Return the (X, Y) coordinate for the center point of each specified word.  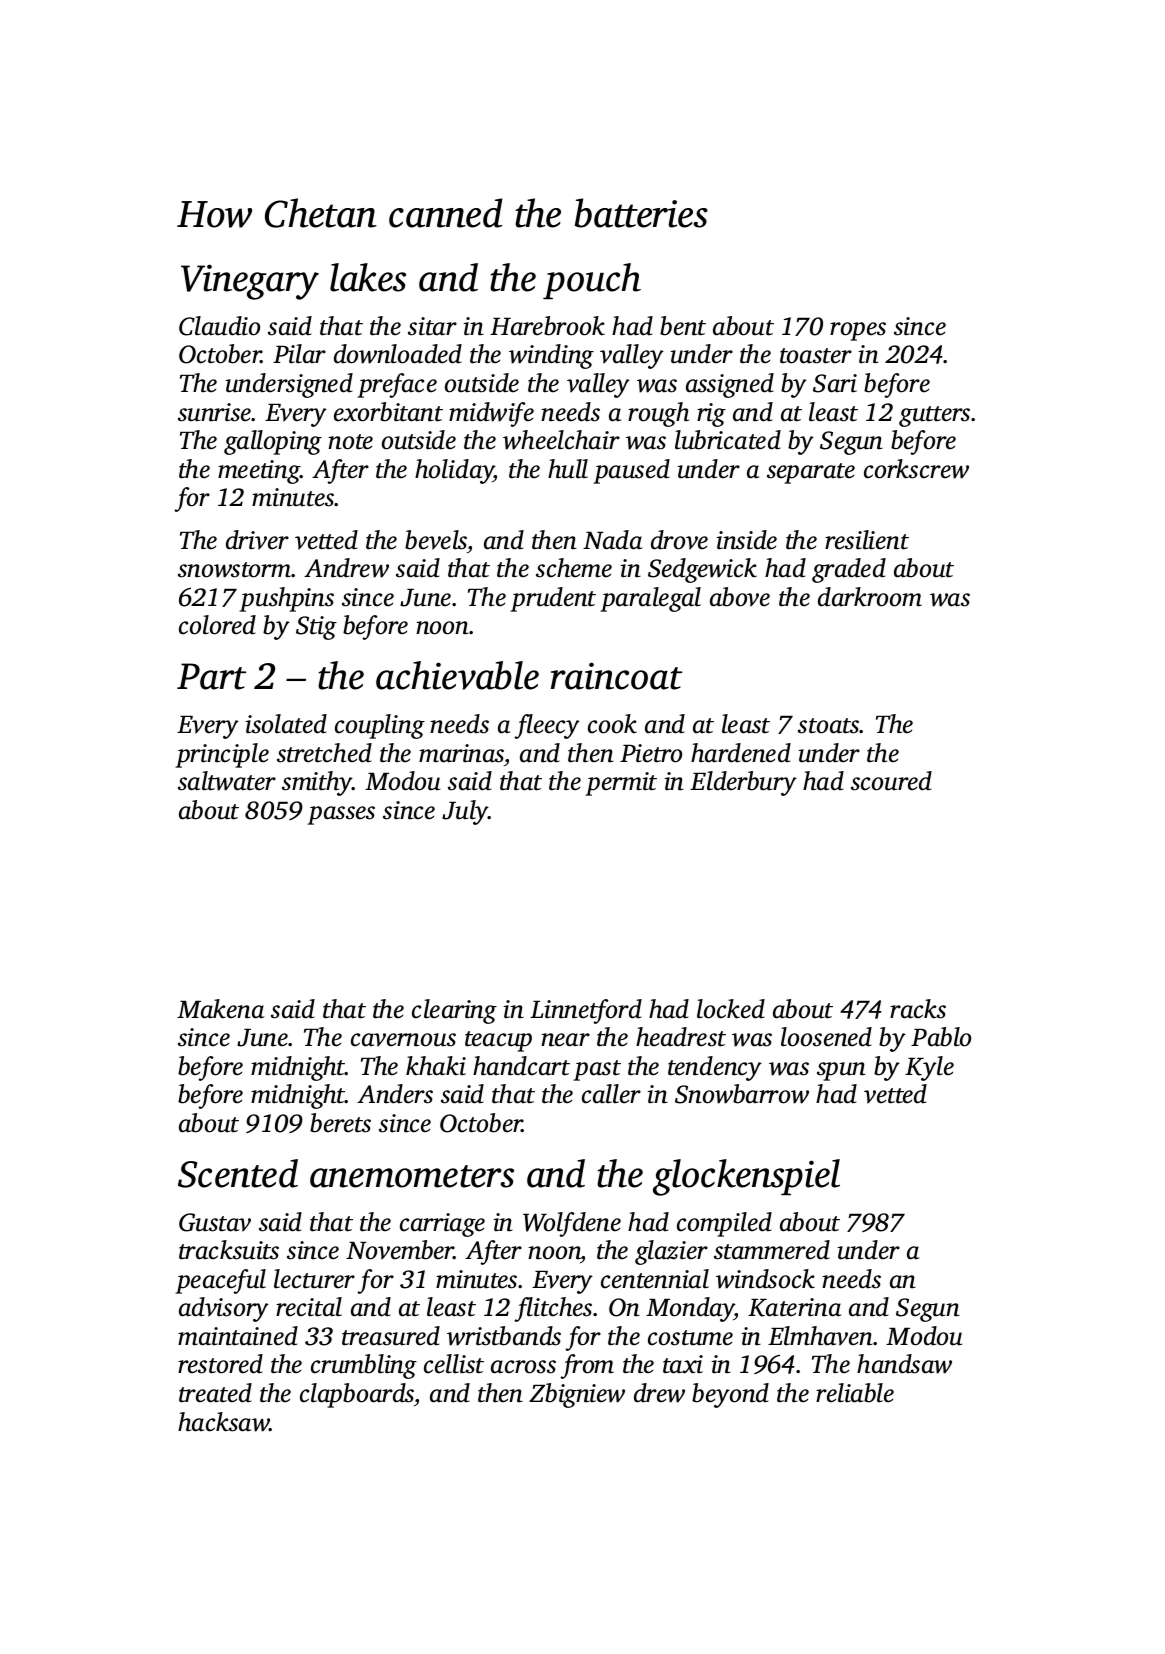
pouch (592, 281)
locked (731, 1009)
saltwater (227, 781)
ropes (858, 331)
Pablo (941, 1037)
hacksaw (224, 1422)
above (740, 597)
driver (257, 540)
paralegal (650, 599)
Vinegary (250, 282)
